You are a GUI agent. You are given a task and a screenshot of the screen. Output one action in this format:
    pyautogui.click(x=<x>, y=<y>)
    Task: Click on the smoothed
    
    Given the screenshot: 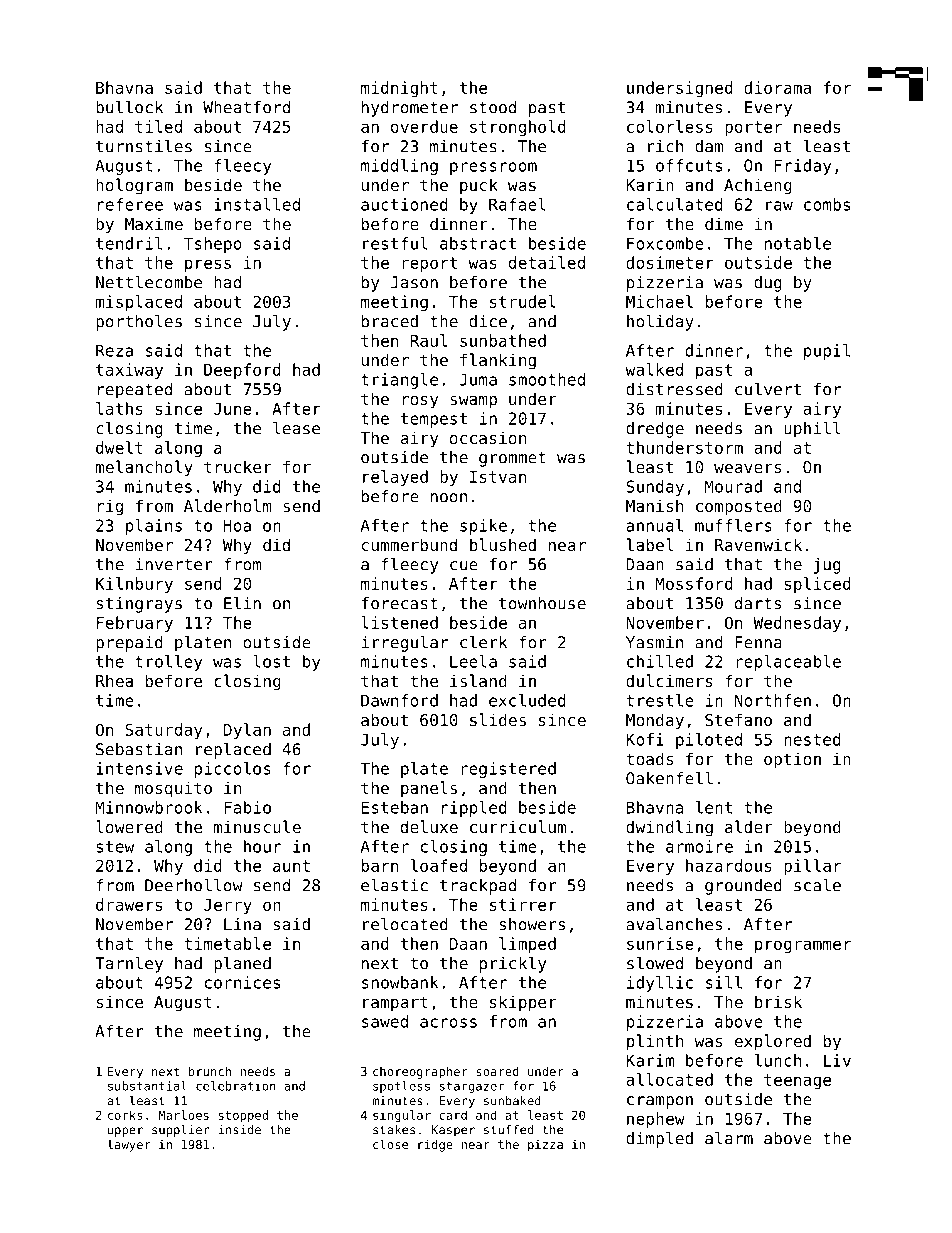 What is the action you would take?
    pyautogui.click(x=547, y=379)
